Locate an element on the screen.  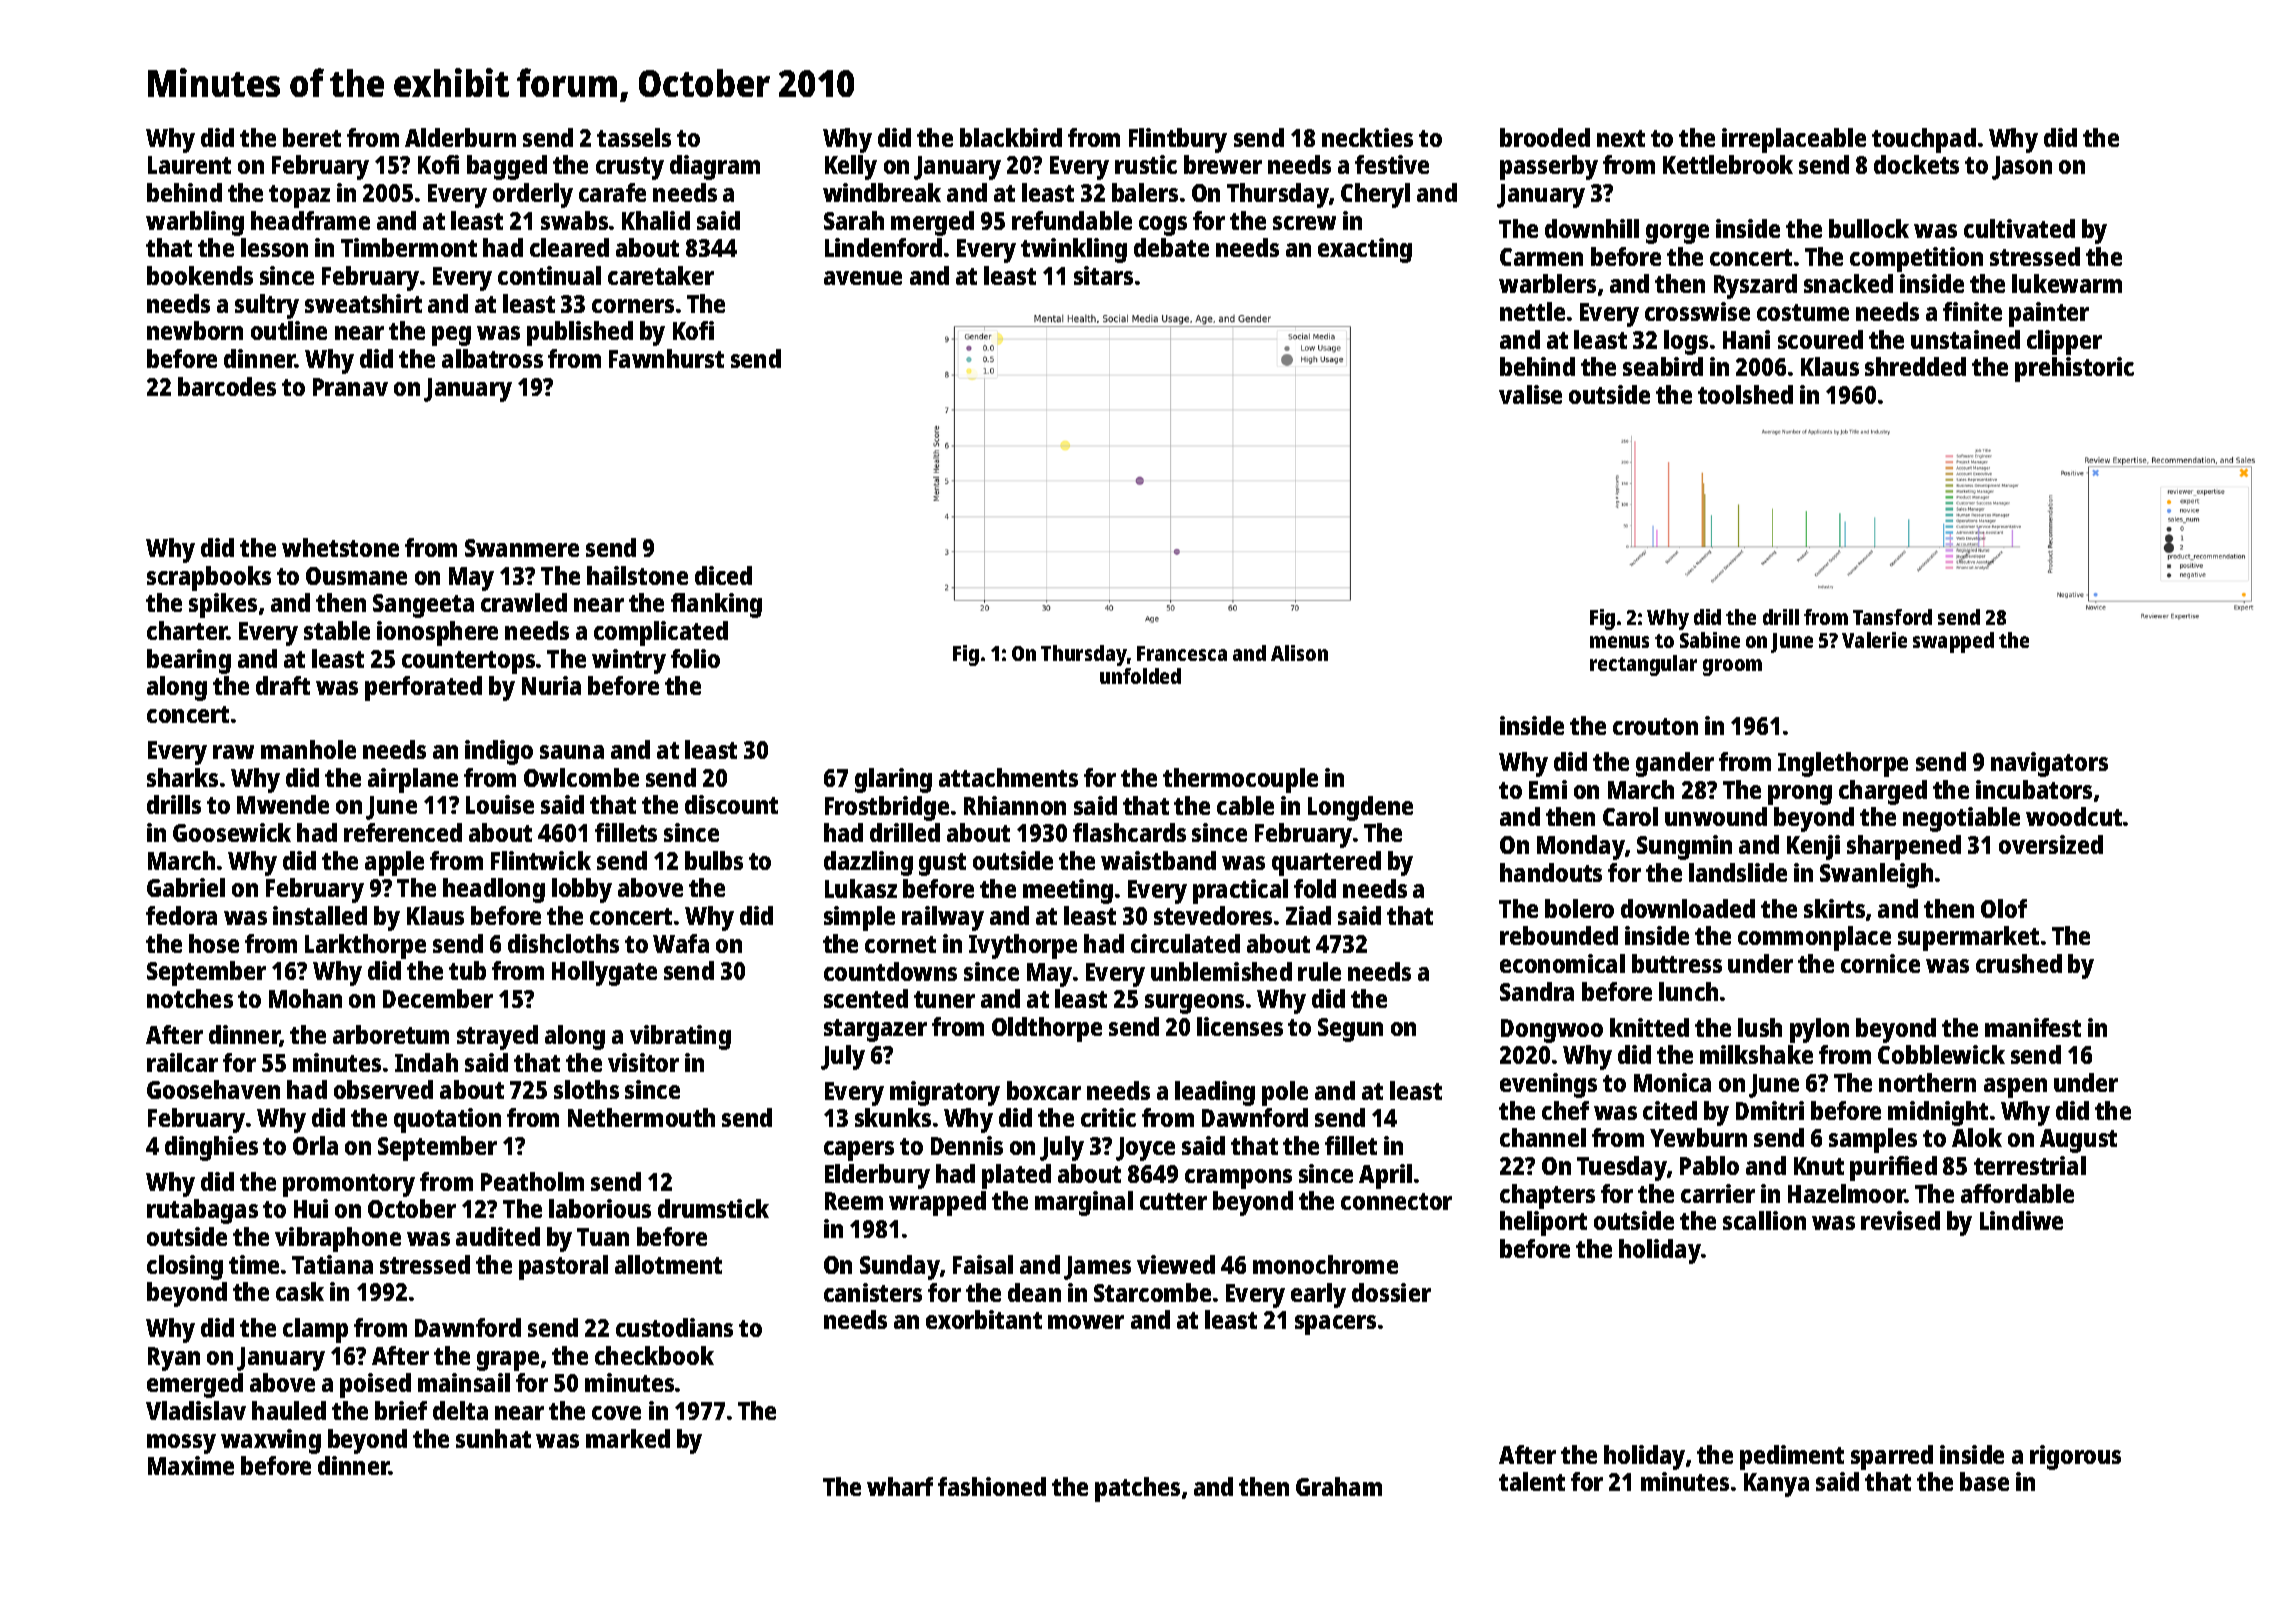
Vladislav is located at coordinates (196, 1410).
